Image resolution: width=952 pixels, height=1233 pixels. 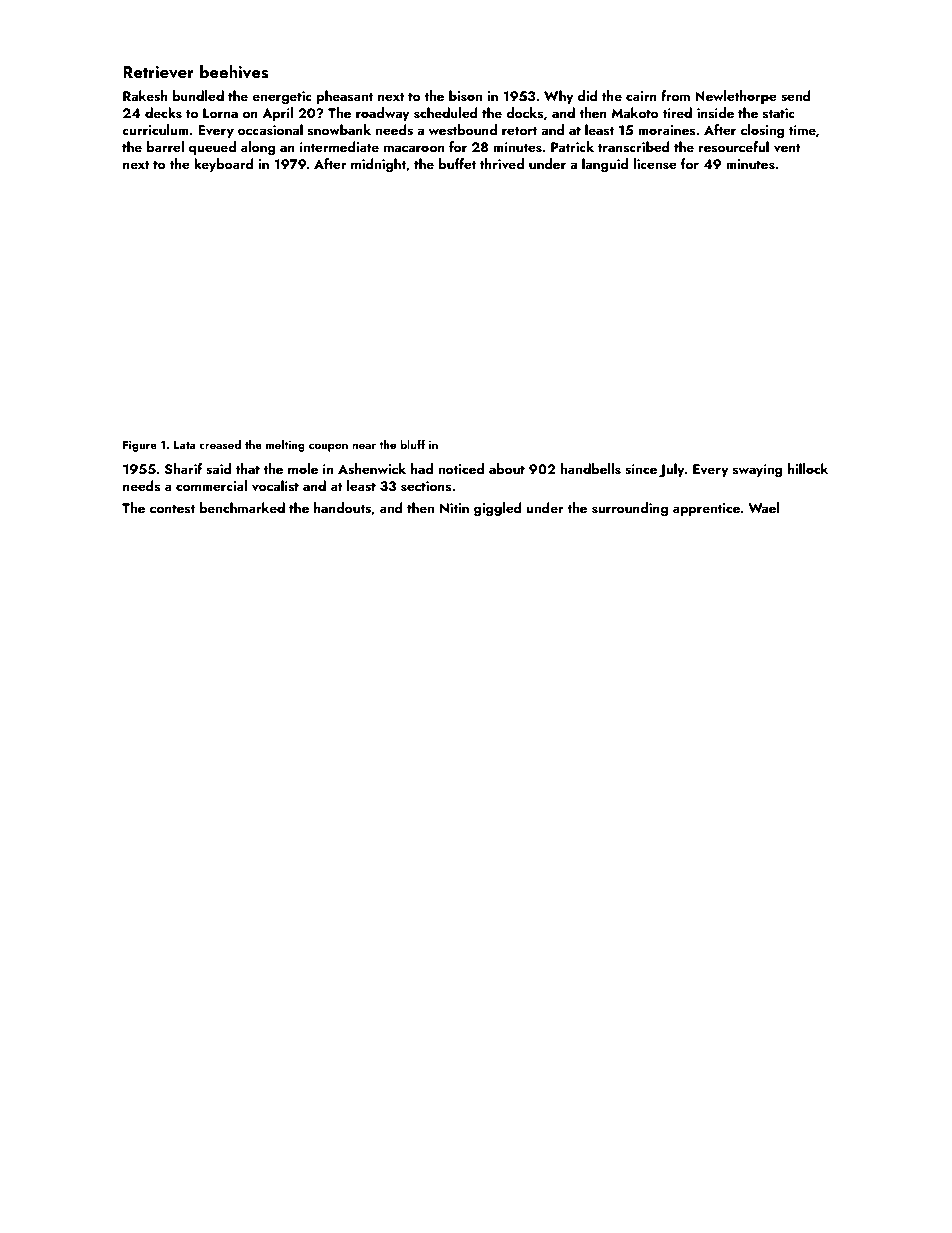 What do you see at coordinates (796, 96) in the document?
I see `send` at bounding box center [796, 96].
